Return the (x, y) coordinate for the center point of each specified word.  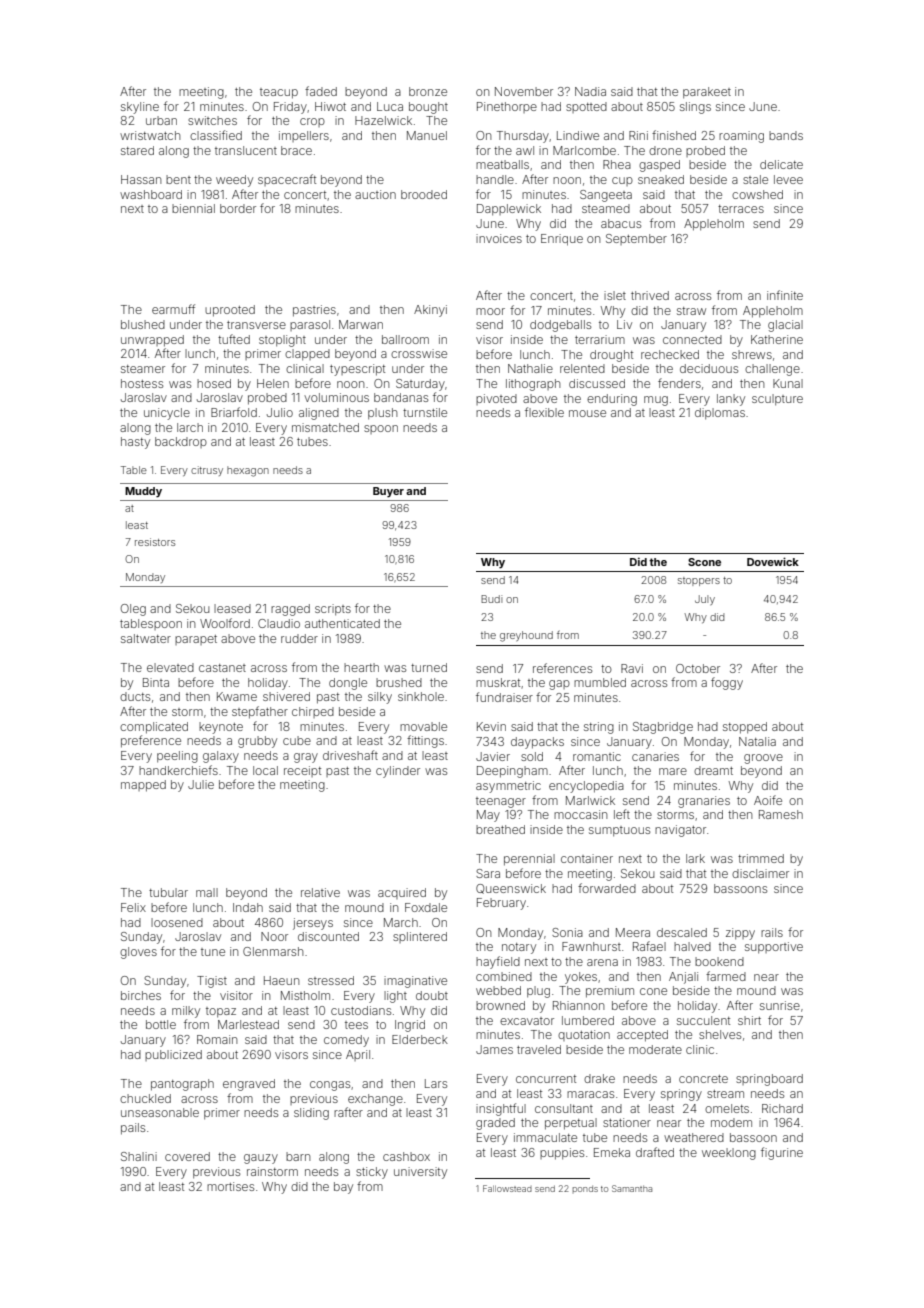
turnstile (425, 412)
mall (207, 892)
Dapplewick (509, 210)
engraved (249, 1085)
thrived (650, 295)
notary (519, 948)
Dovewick (773, 561)
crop (312, 122)
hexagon (248, 471)
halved (692, 946)
